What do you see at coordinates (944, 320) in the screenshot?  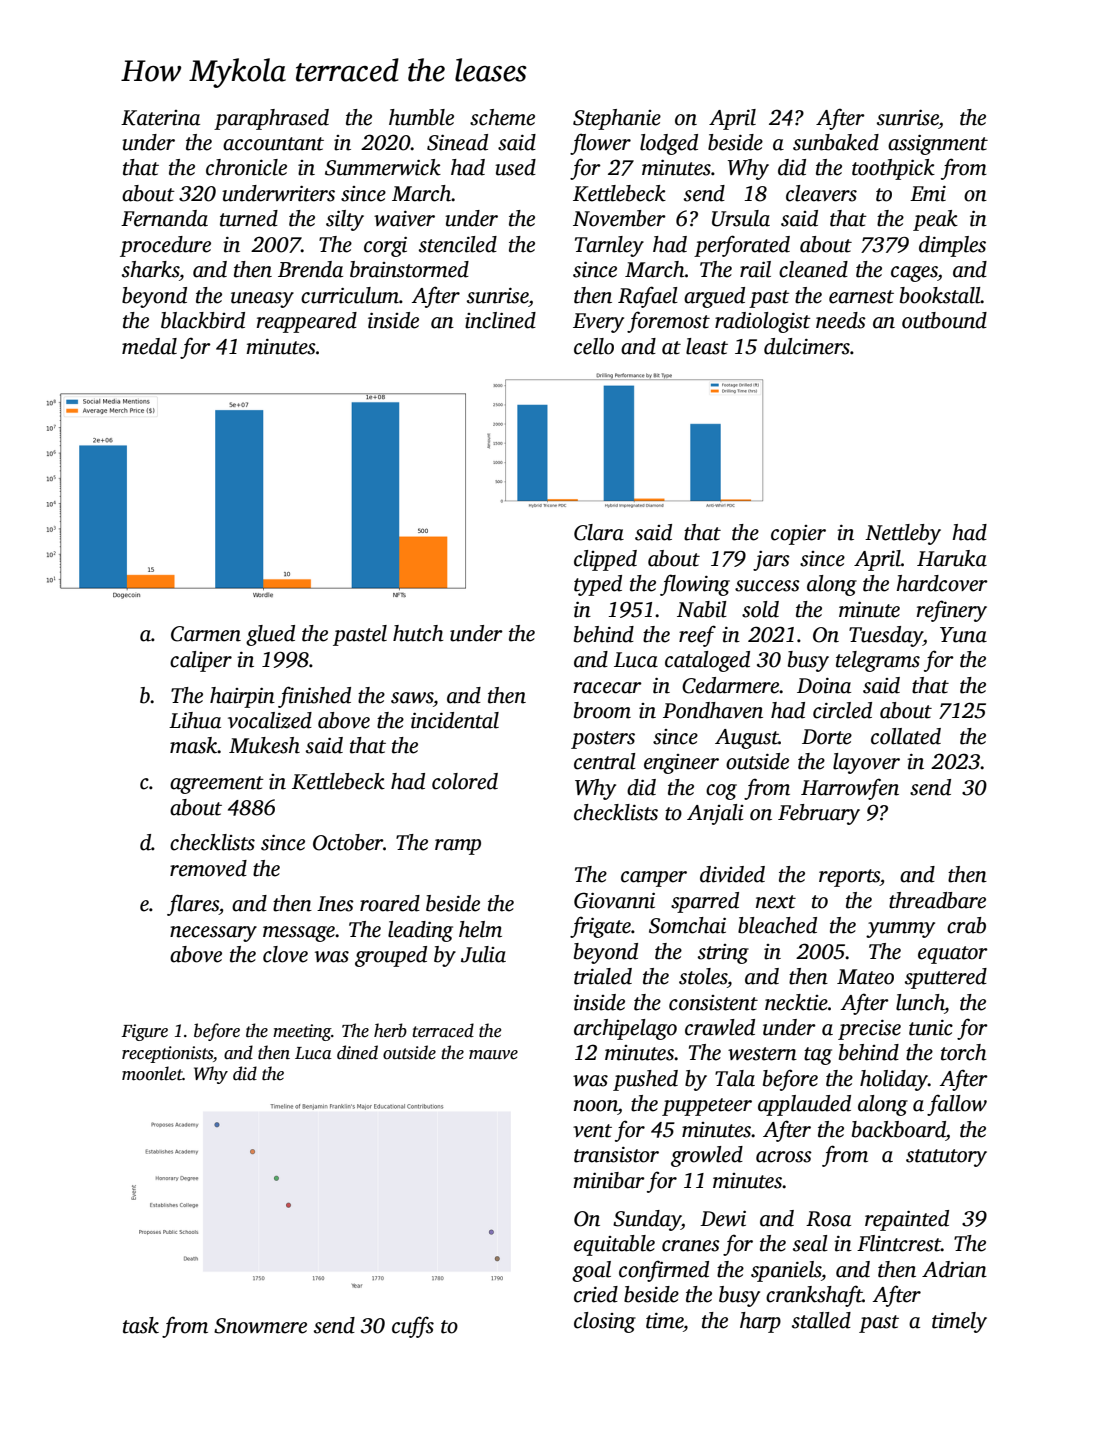 I see `outbound` at bounding box center [944, 320].
